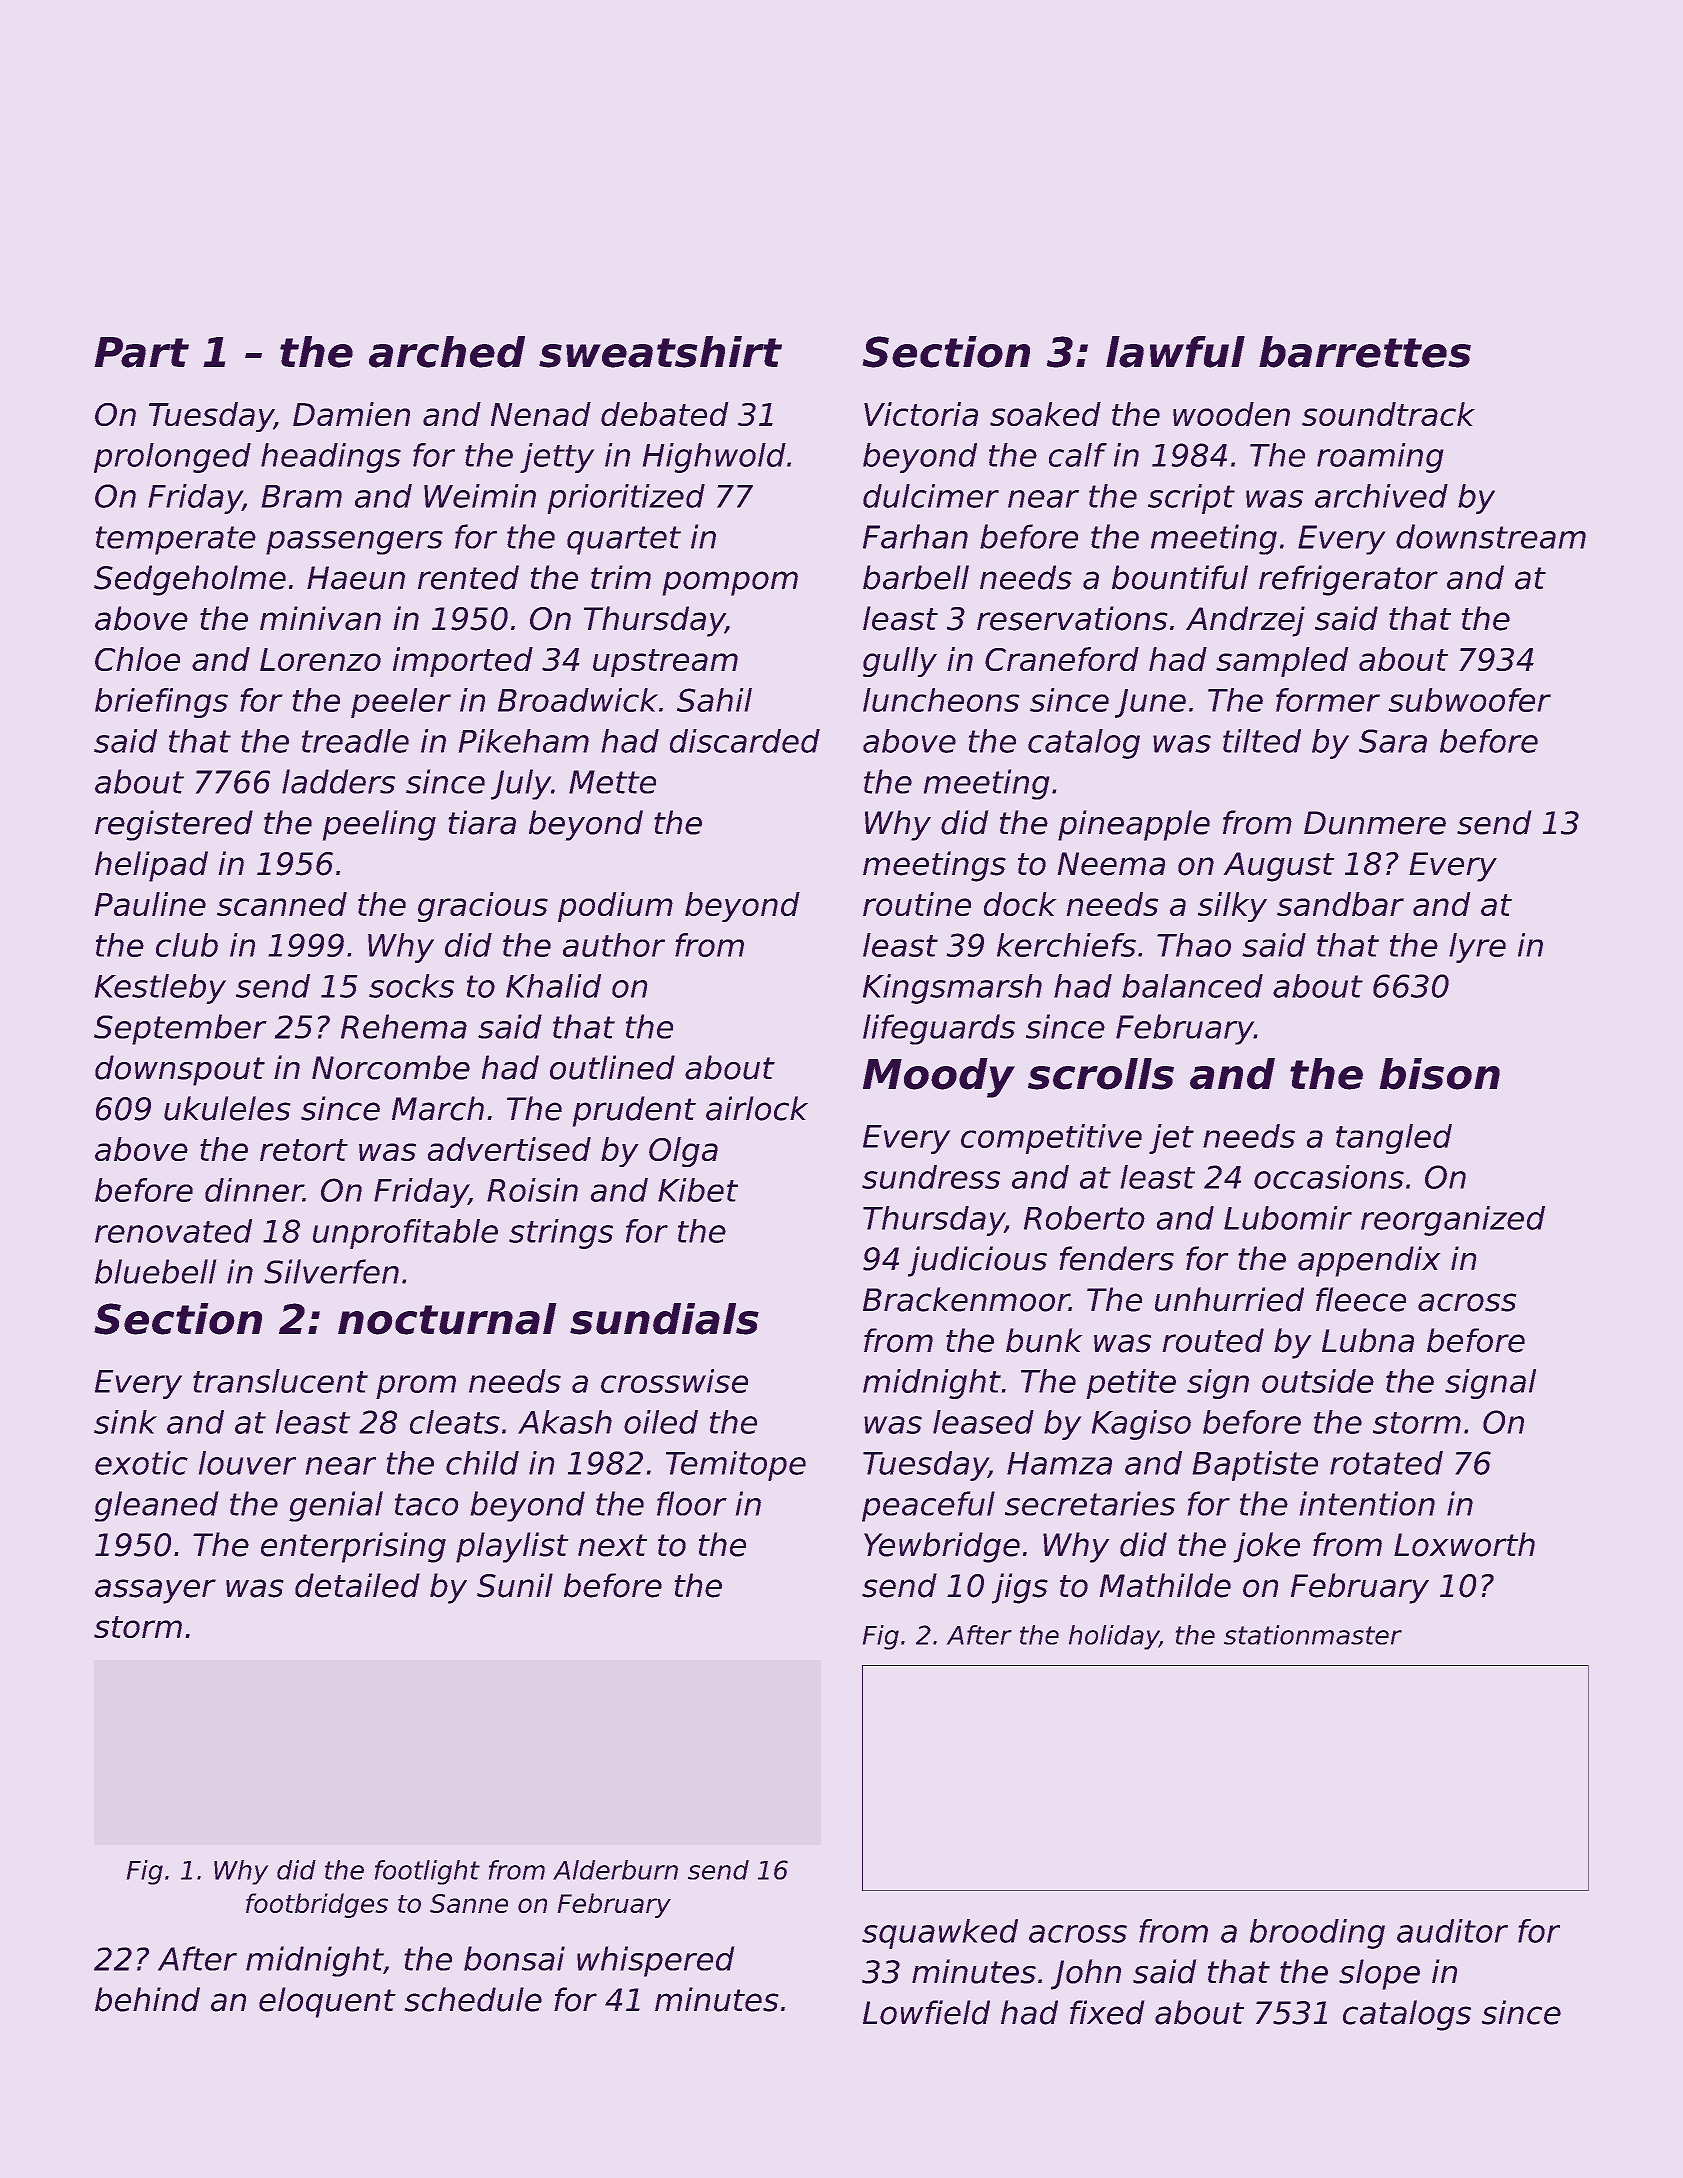 The image size is (1683, 2178). I want to click on genial, so click(336, 1506).
